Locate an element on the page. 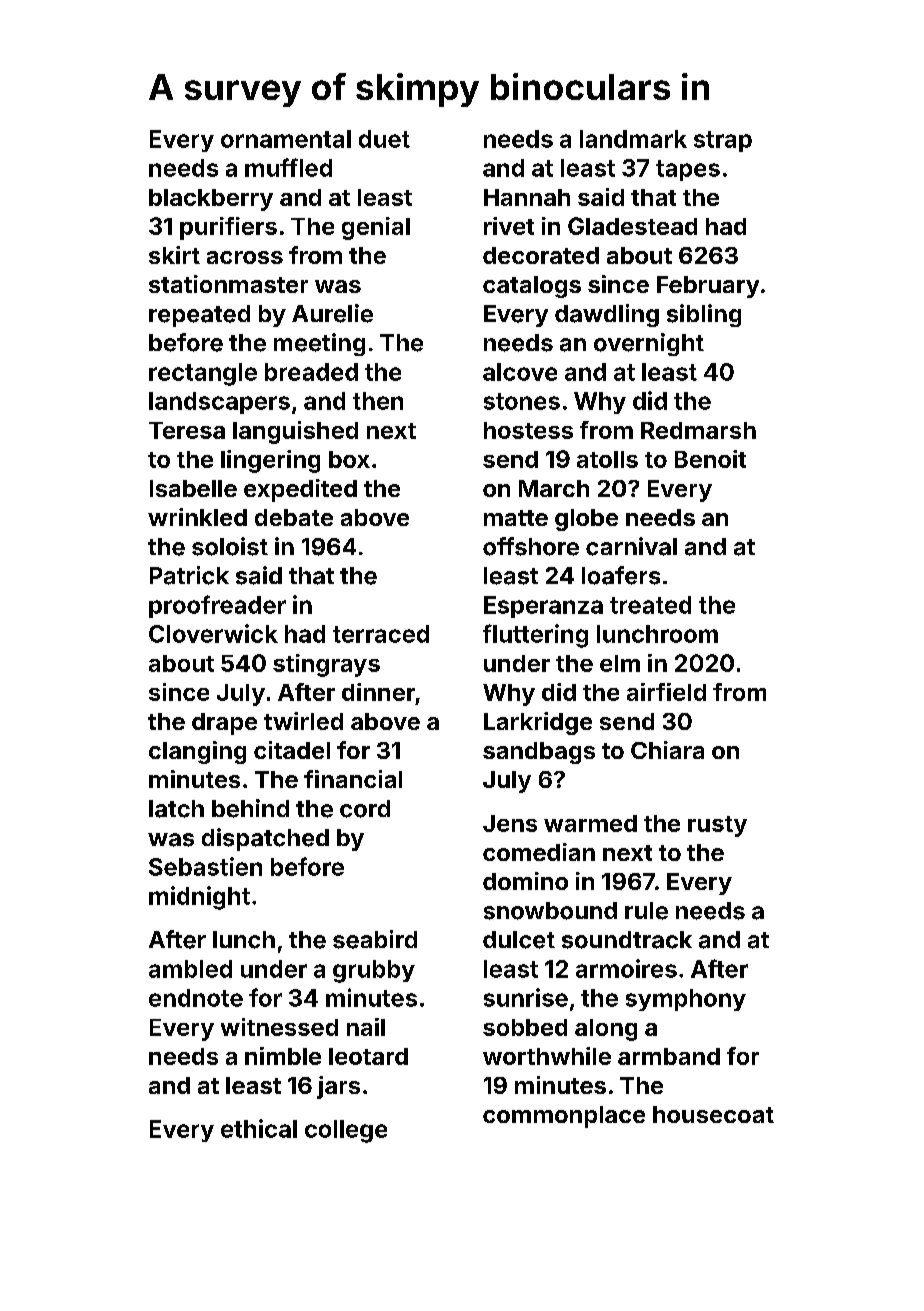 The image size is (924, 1311). Benoit is located at coordinates (710, 459).
